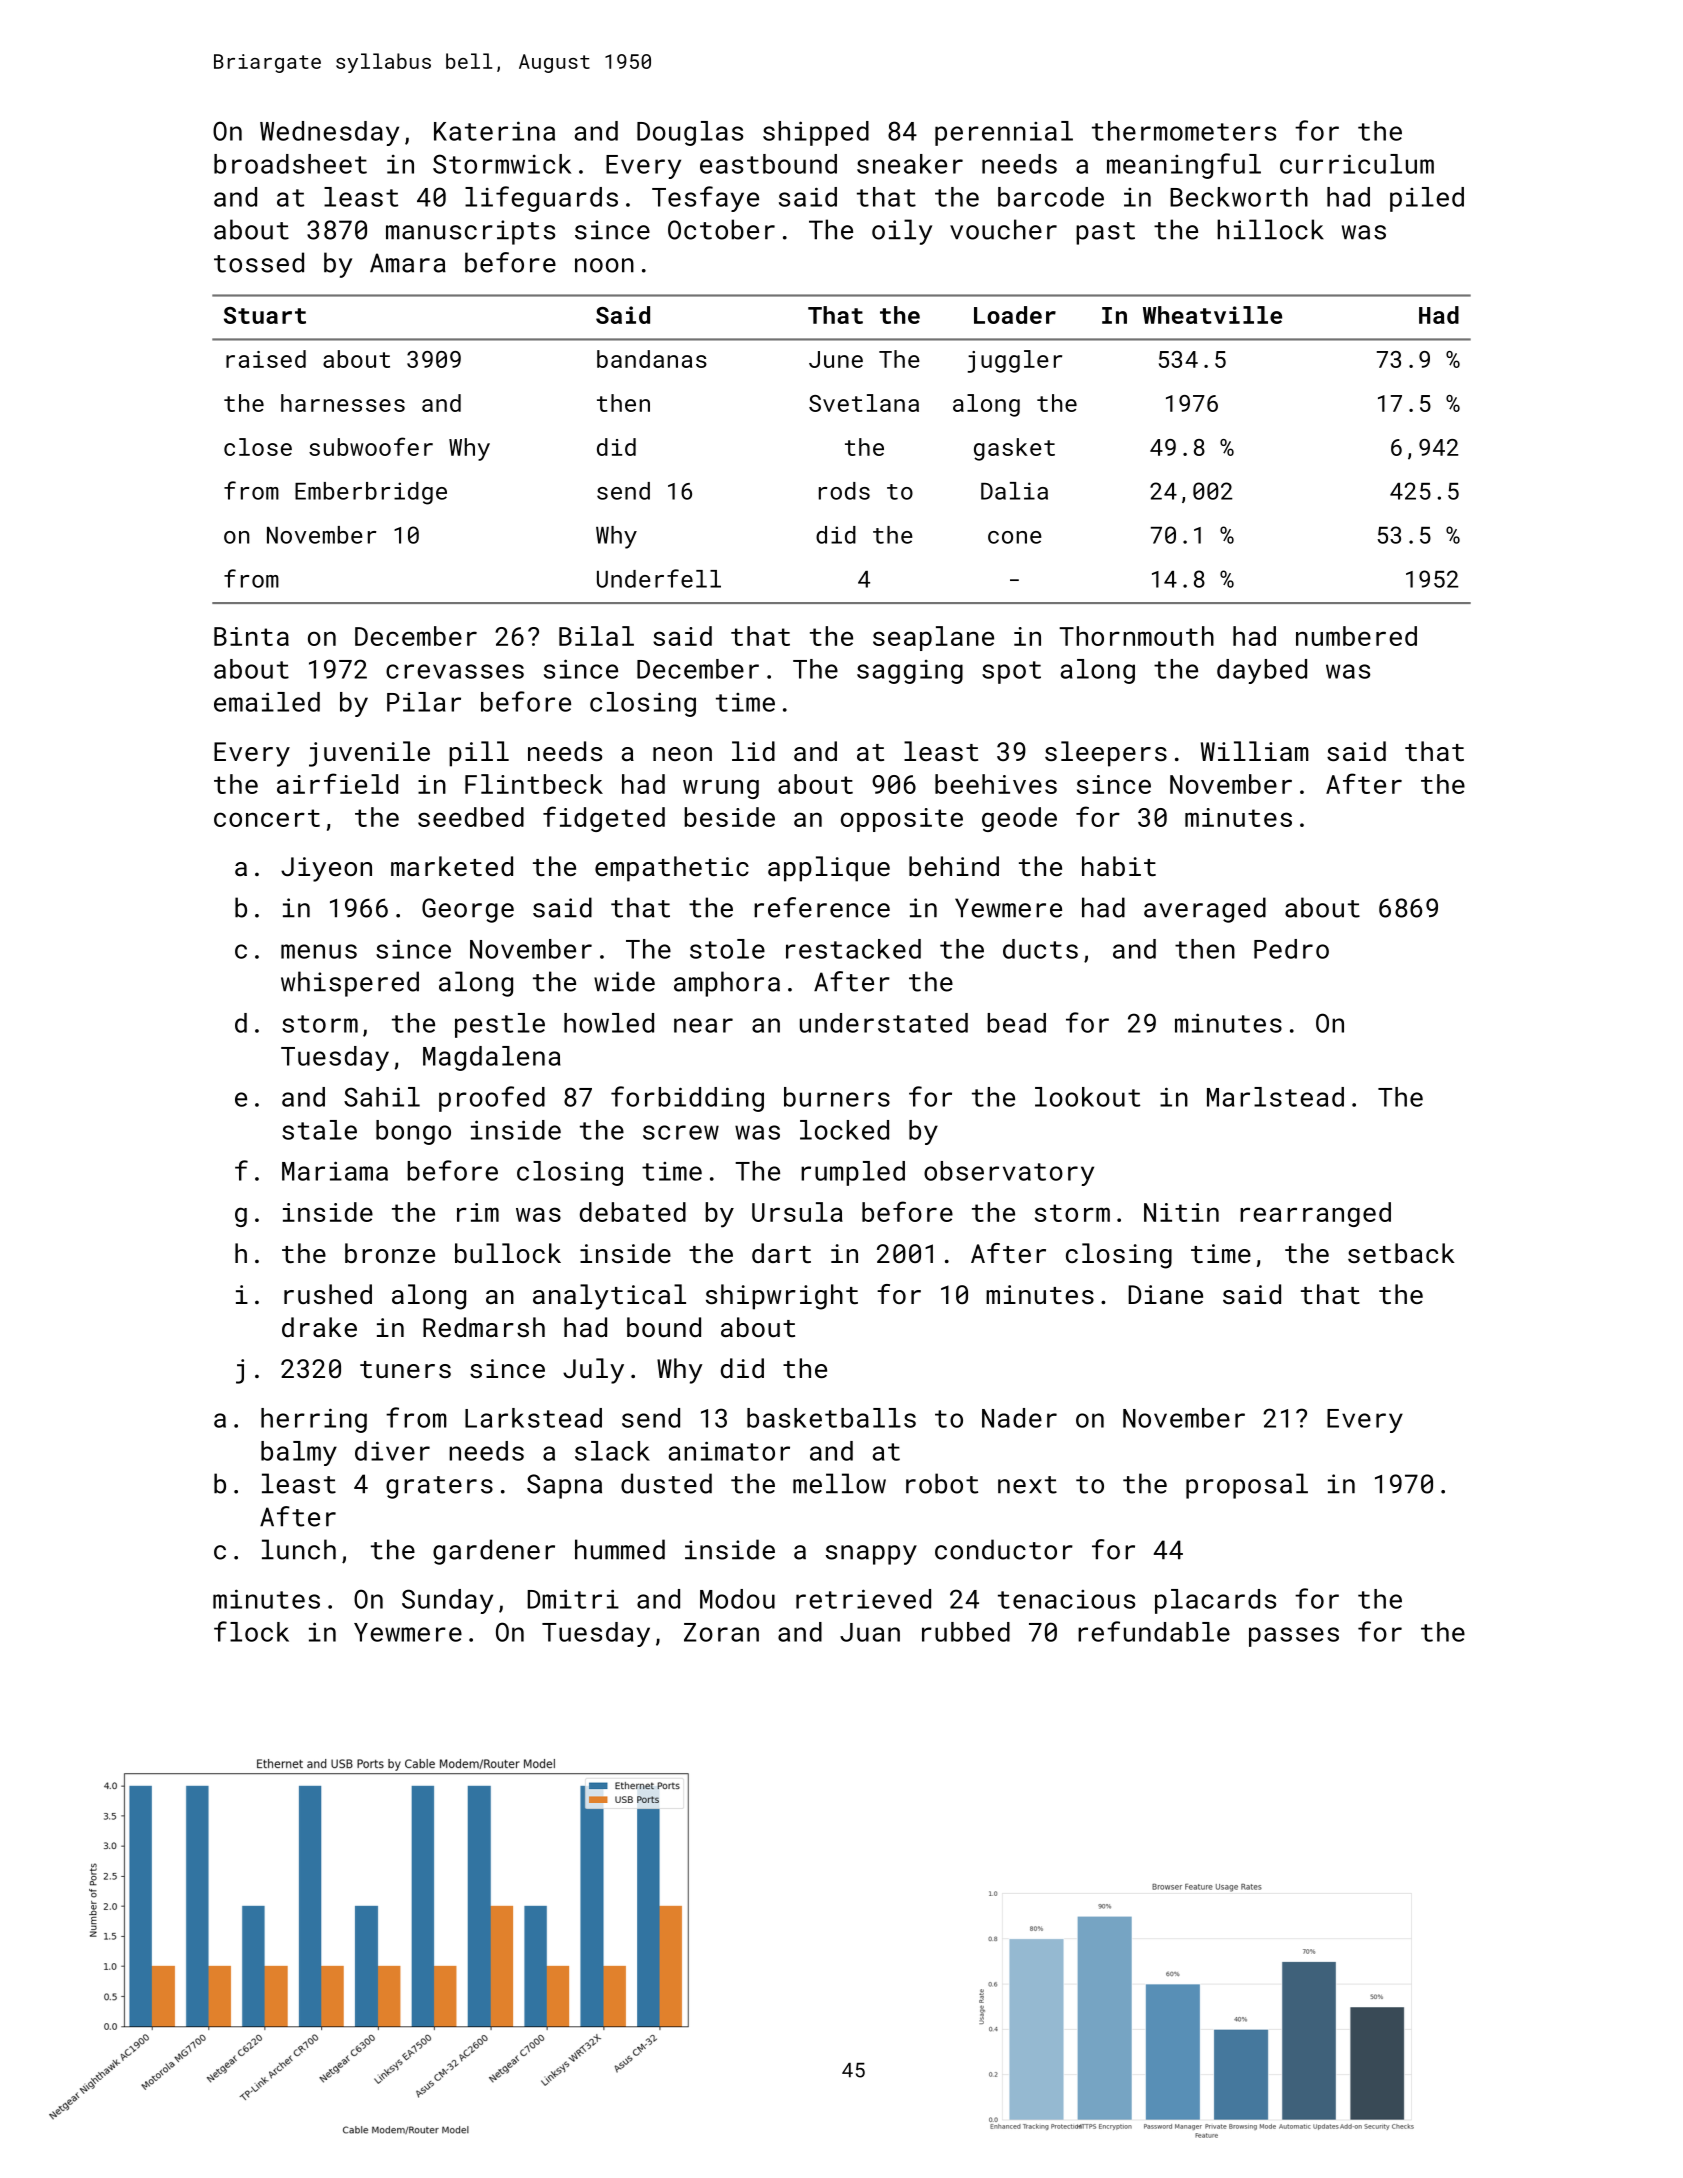 The image size is (1683, 2178). Describe the element at coordinates (290, 164) in the screenshot. I see `broadsheet` at that location.
